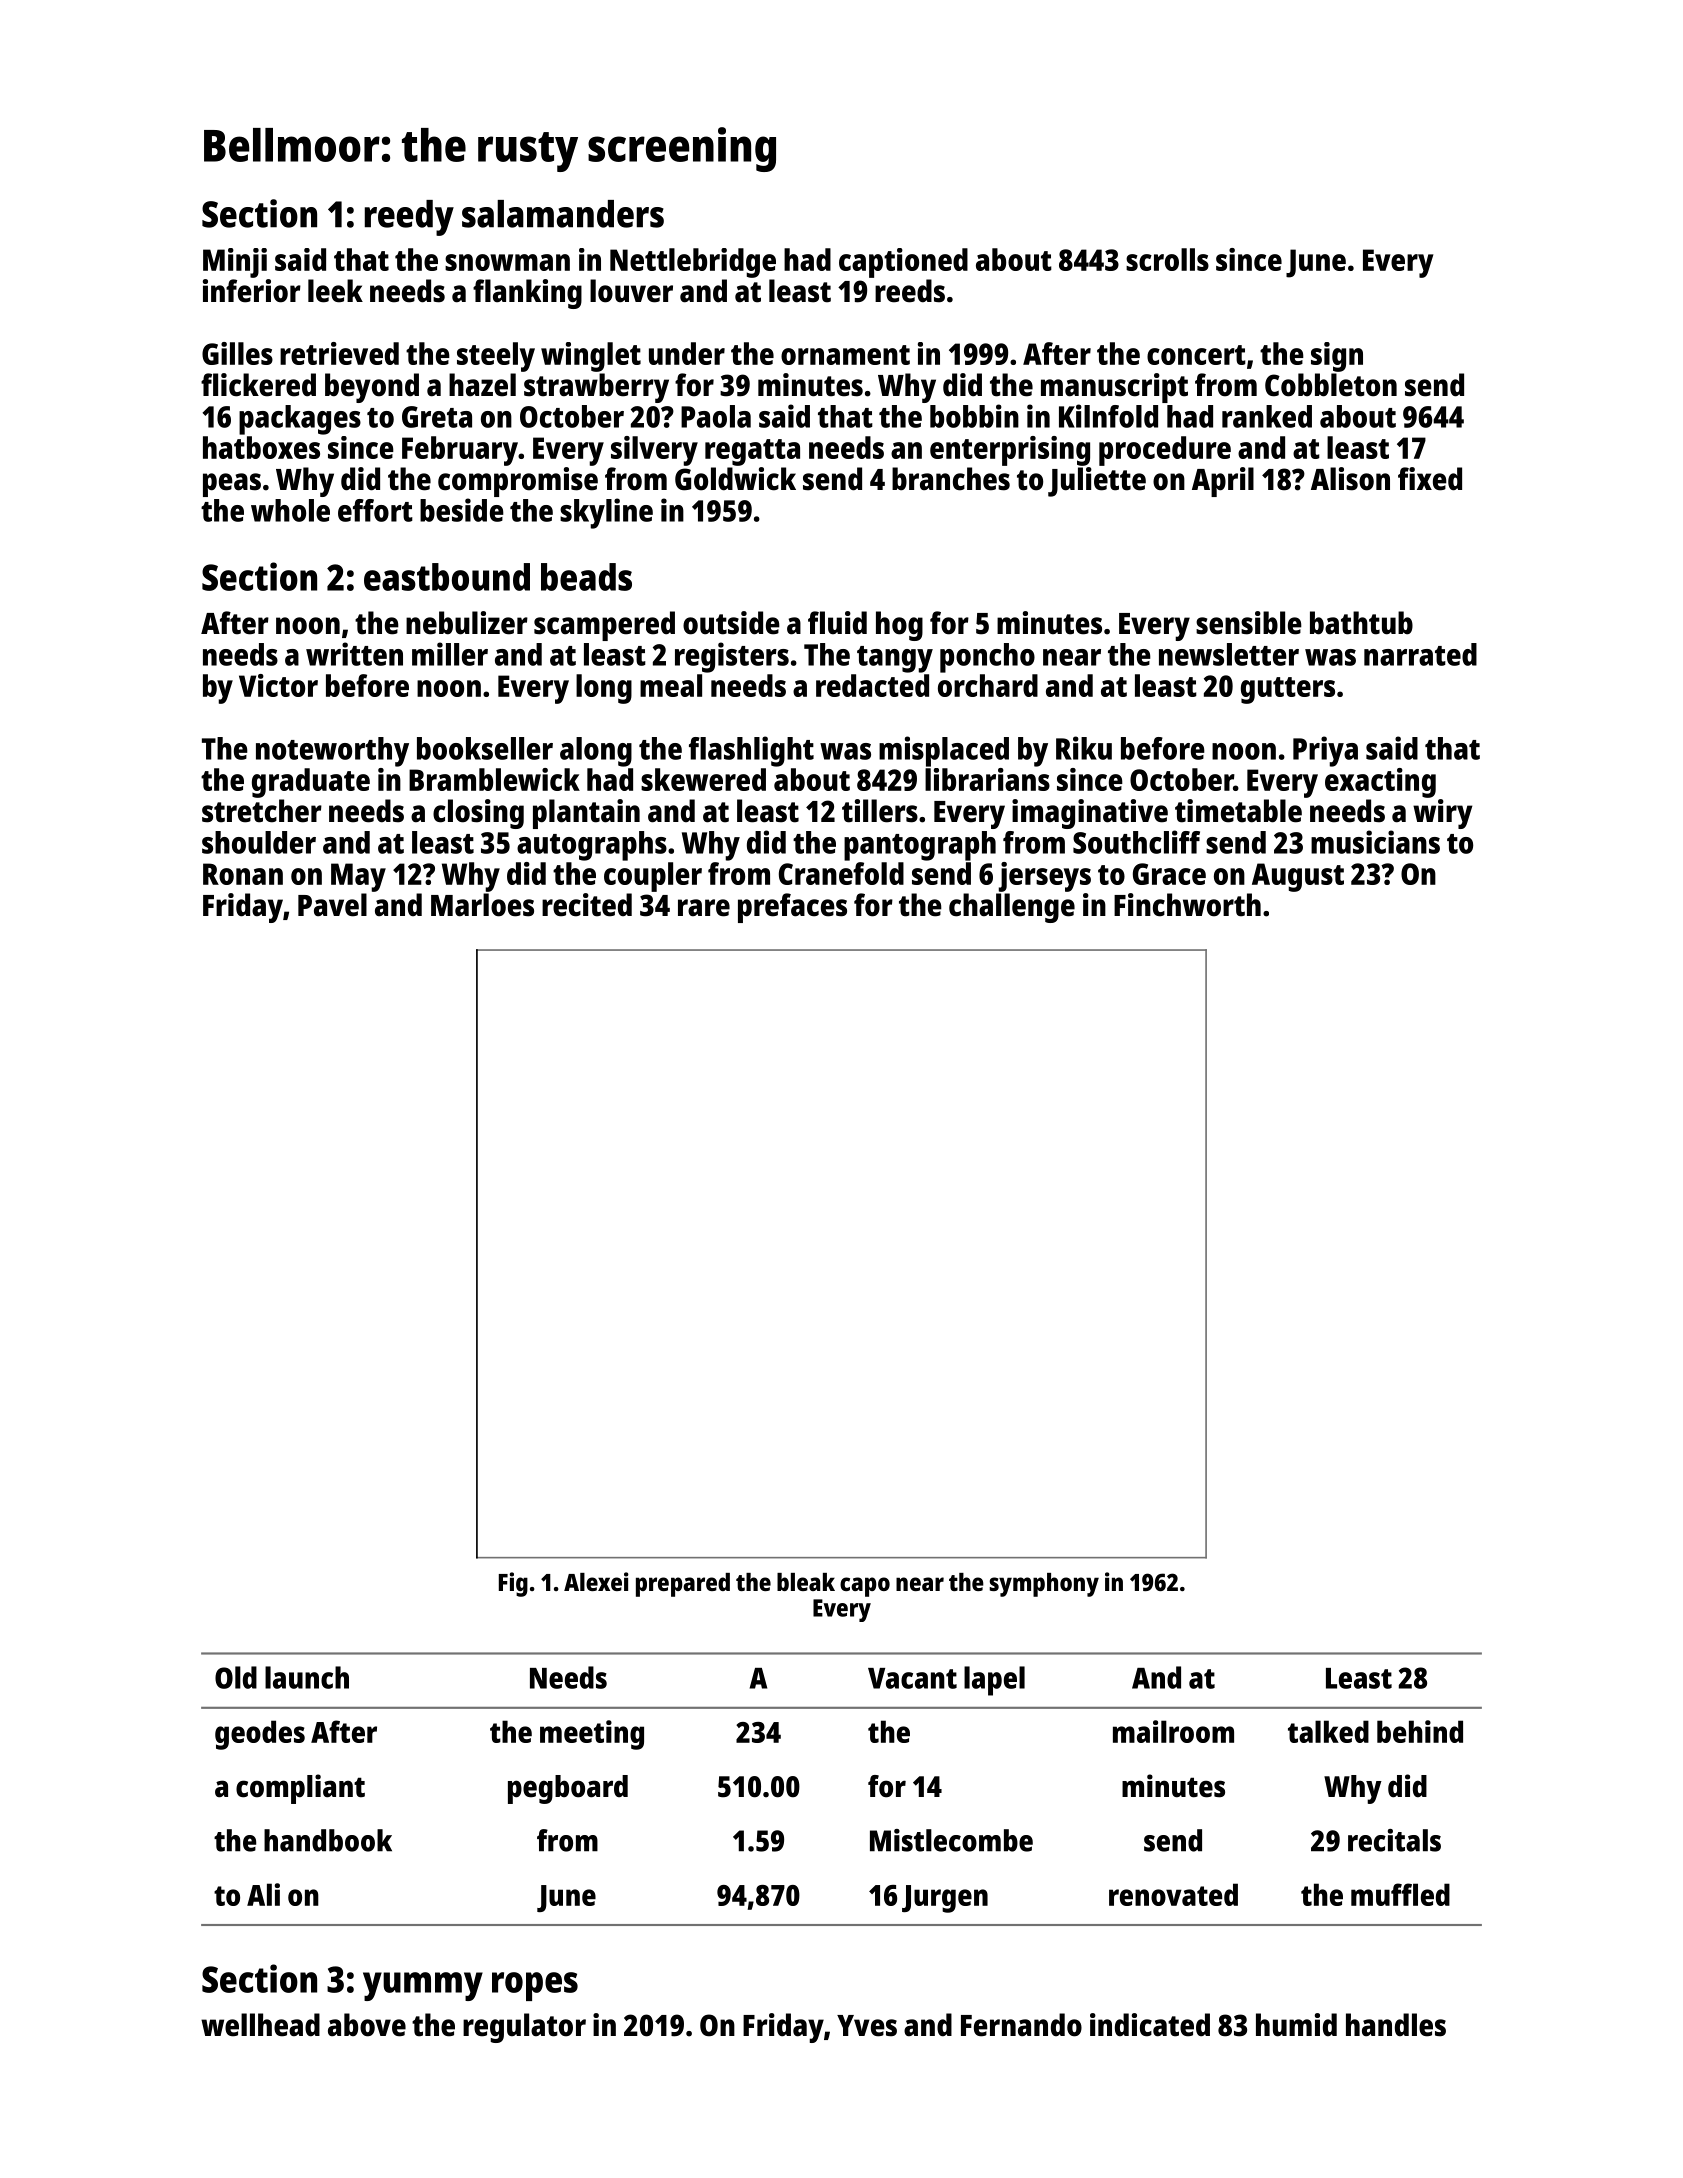  Describe the element at coordinates (951, 479) in the screenshot. I see `branches` at that location.
